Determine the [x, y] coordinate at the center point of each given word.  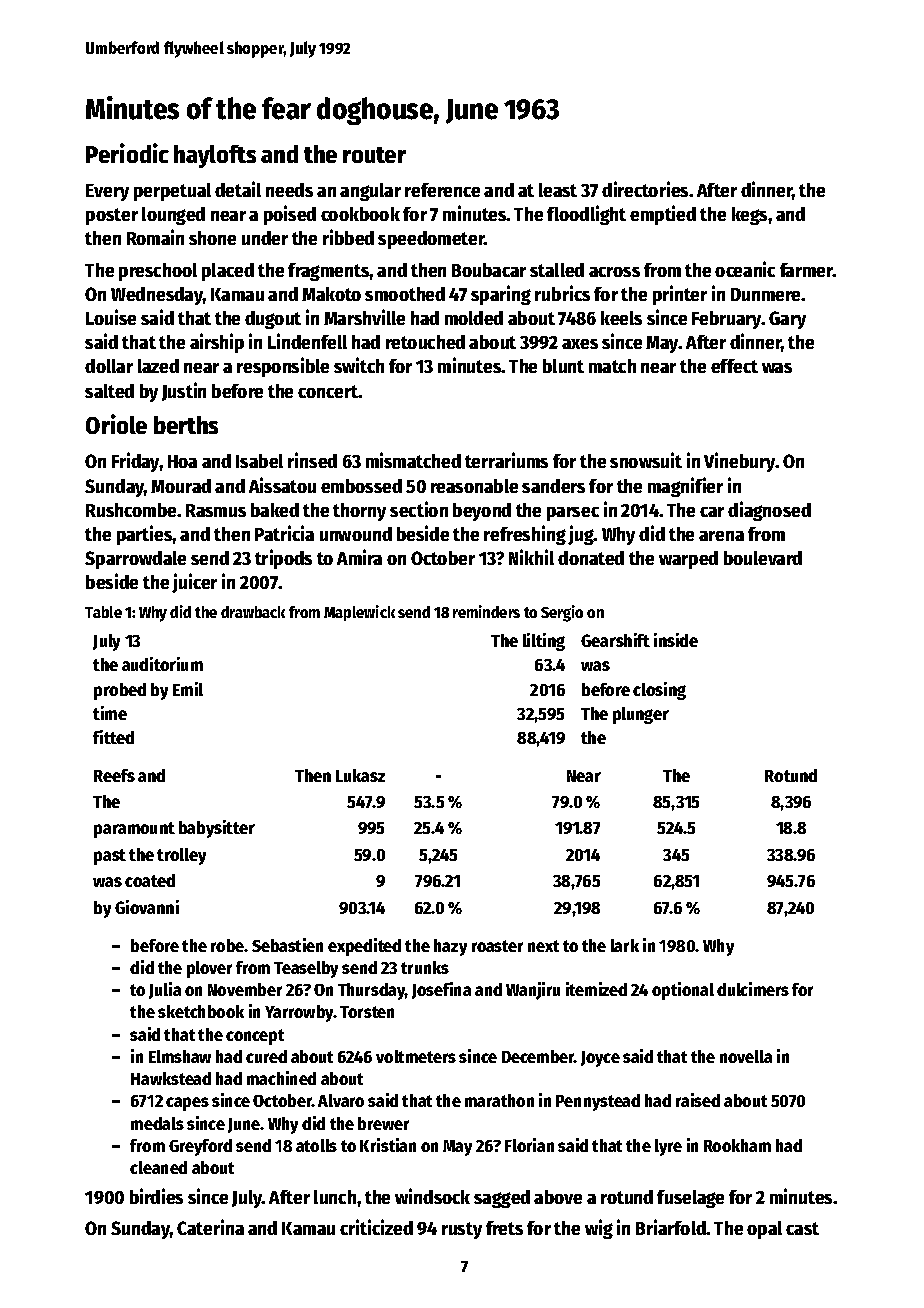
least [558, 190]
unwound [356, 534]
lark [625, 945]
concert [328, 391]
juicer [194, 583]
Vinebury [740, 462]
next [543, 946]
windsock [432, 1196]
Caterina [210, 1227]
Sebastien [287, 945]
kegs [749, 216]
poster [112, 216]
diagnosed [769, 511]
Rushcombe [131, 510]
